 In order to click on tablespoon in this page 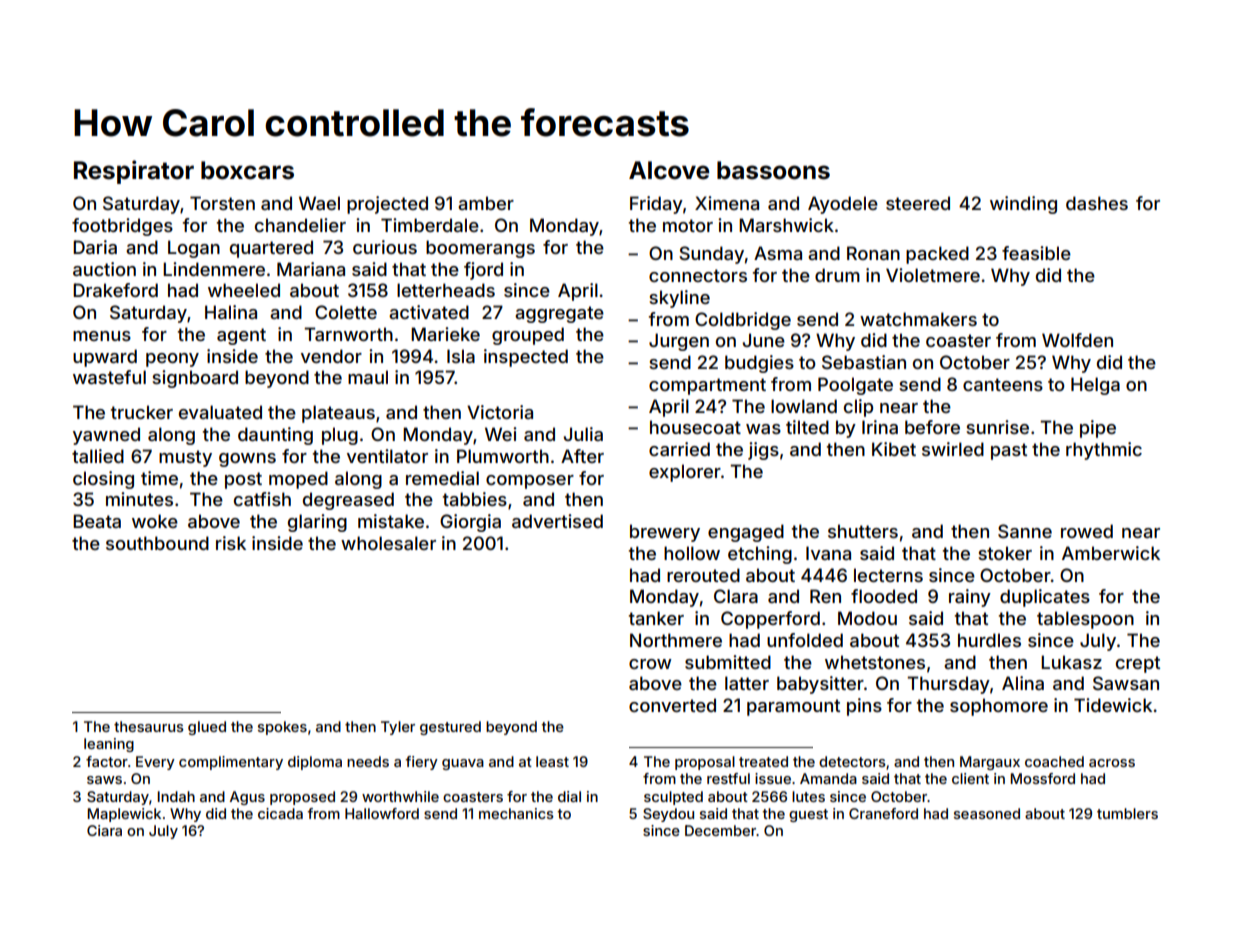, I will do `click(1085, 620)`.
